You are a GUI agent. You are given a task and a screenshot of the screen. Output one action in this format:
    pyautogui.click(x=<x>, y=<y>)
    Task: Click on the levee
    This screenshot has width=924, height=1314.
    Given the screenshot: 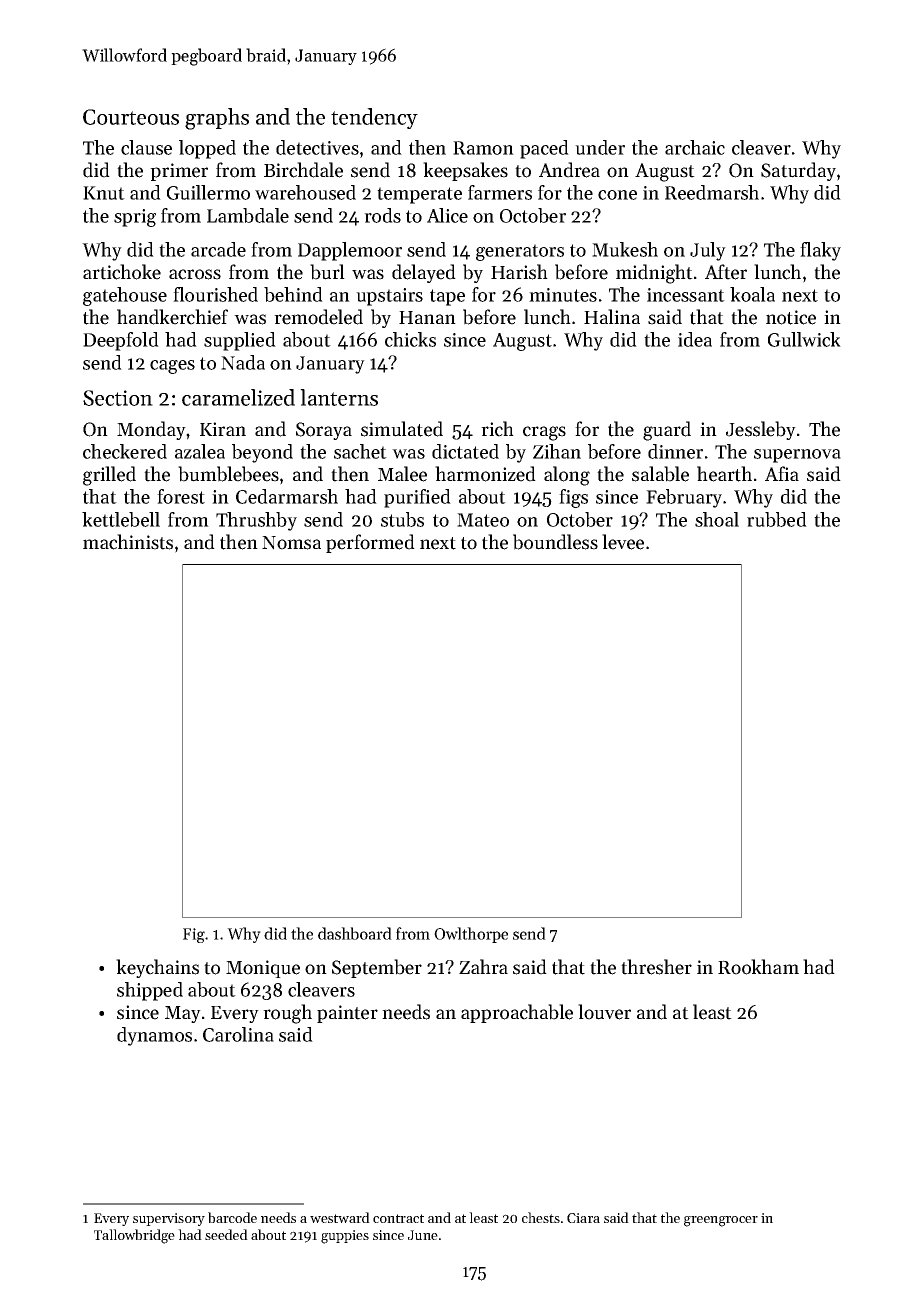 What is the action you would take?
    pyautogui.click(x=623, y=542)
